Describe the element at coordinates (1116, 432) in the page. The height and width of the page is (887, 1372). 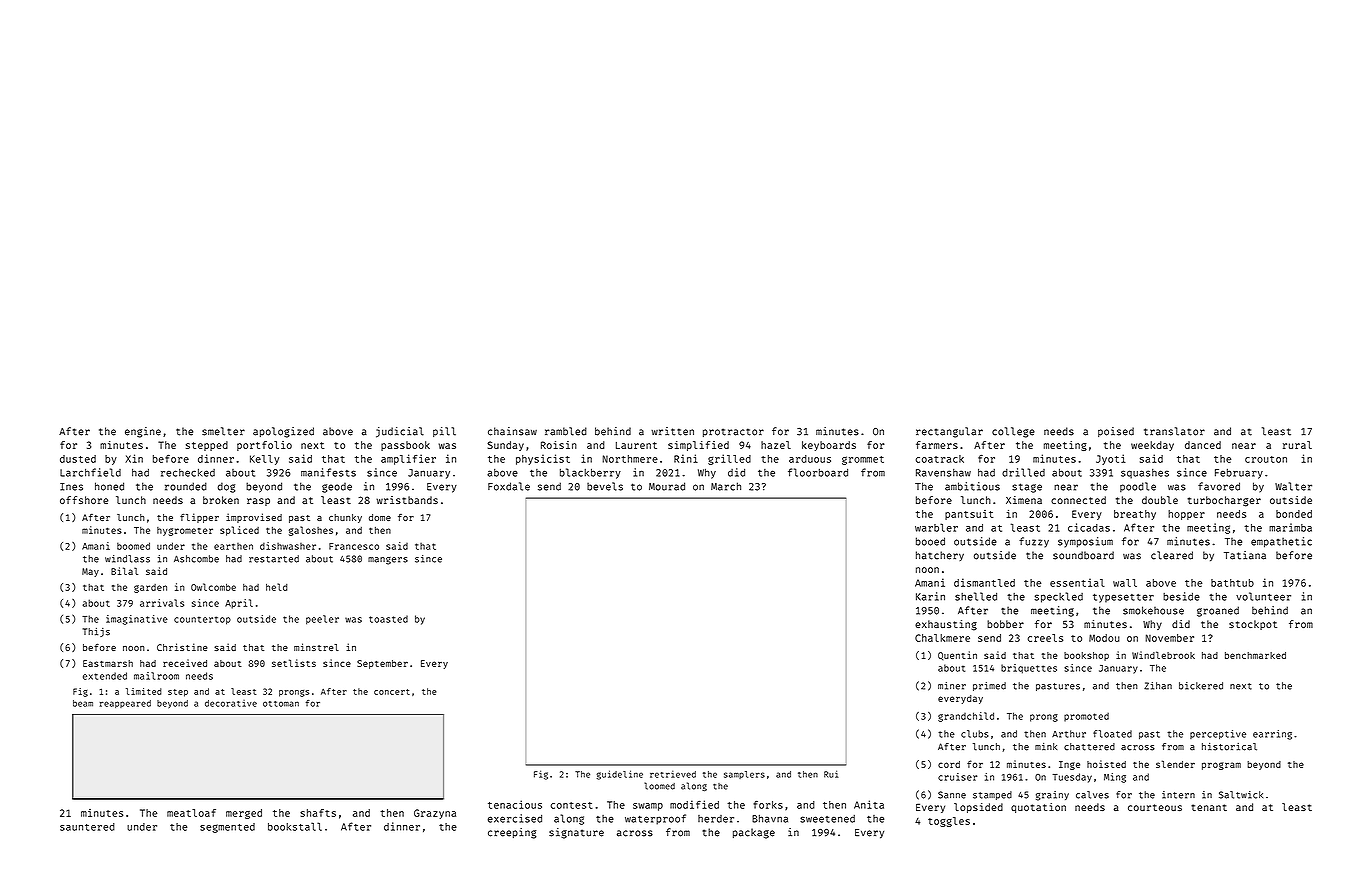
I see `poised` at that location.
